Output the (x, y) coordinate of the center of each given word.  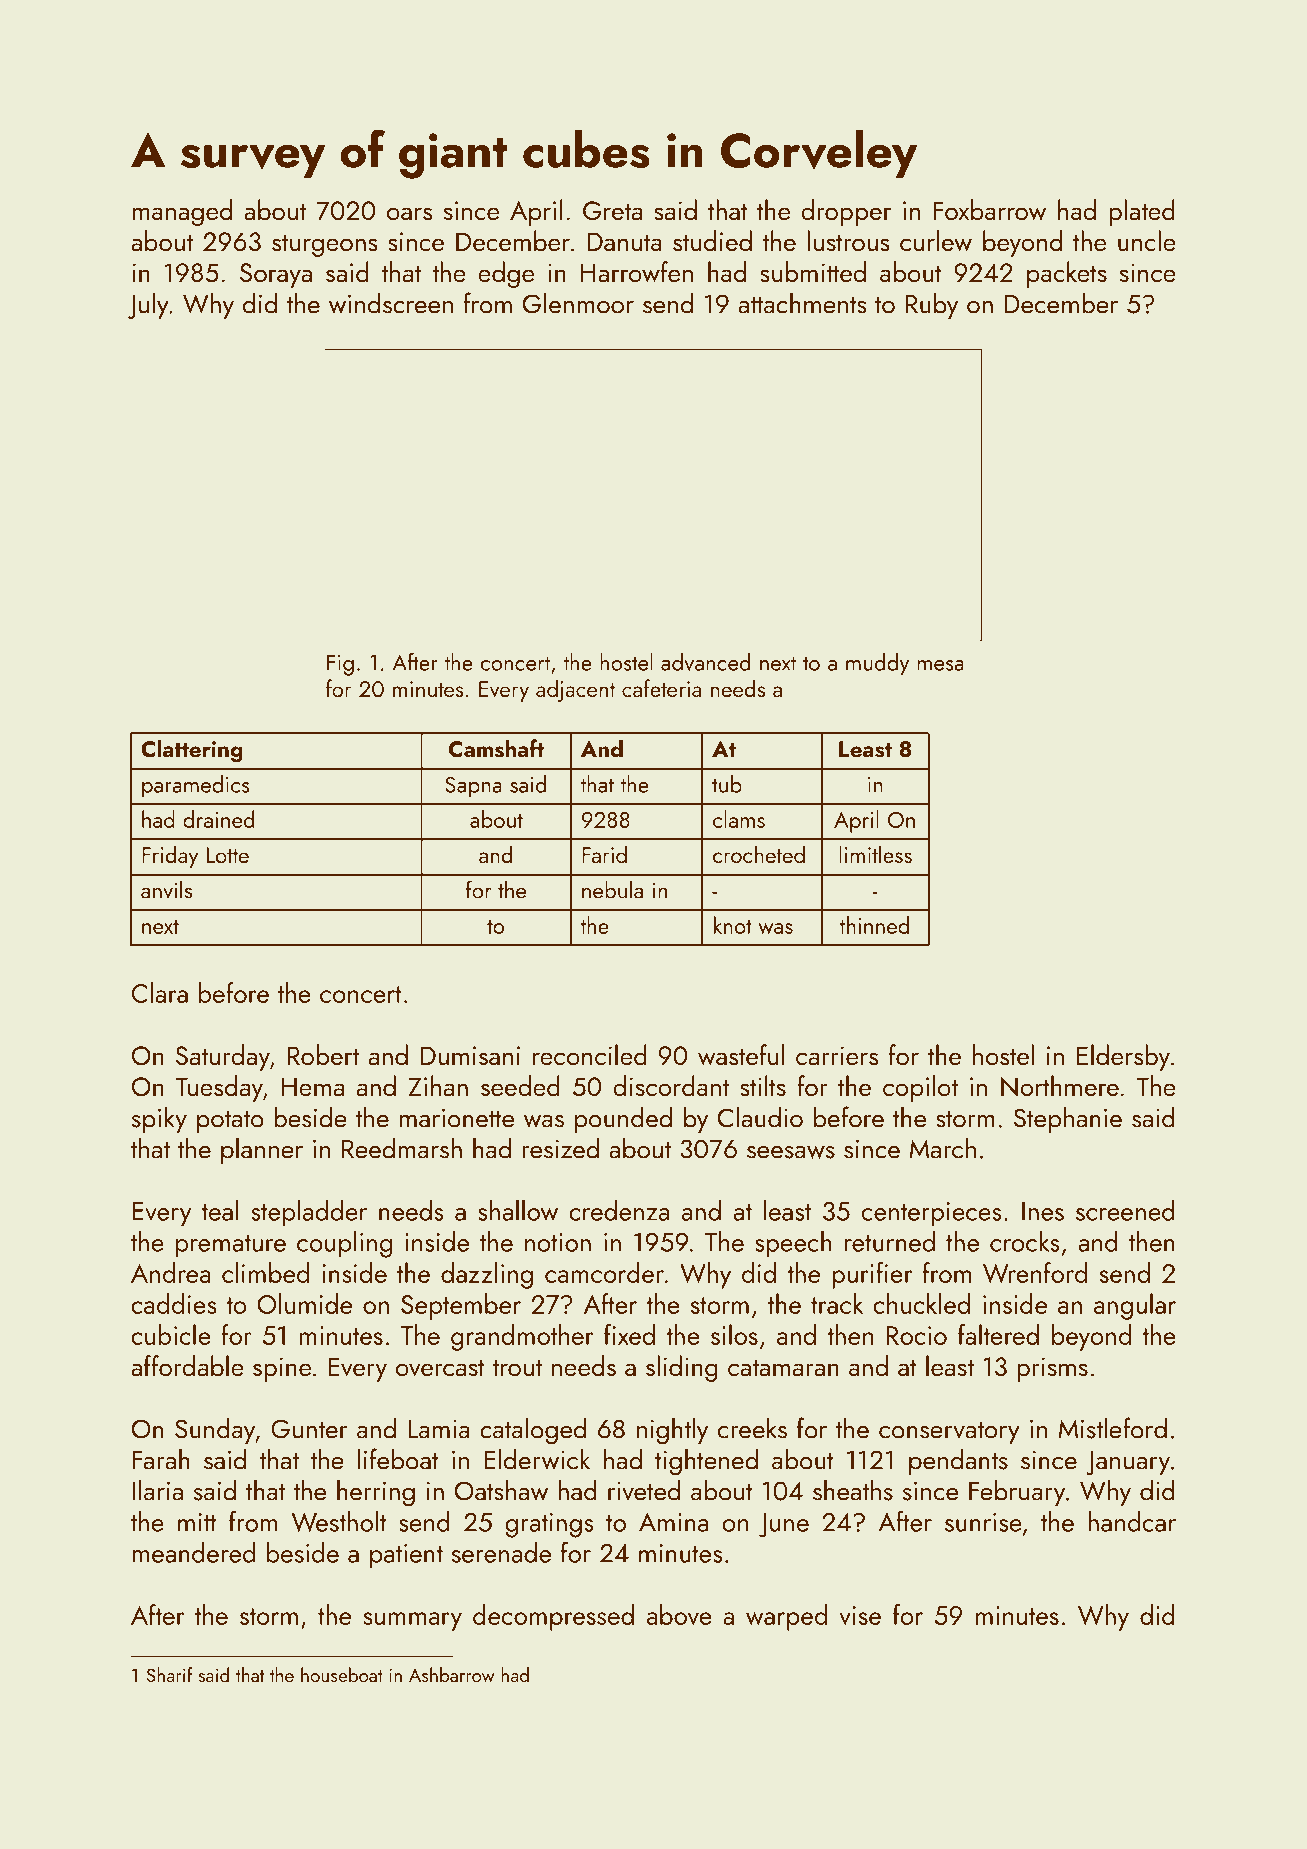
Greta (612, 210)
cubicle (171, 1334)
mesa (940, 665)
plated (1142, 212)
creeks (752, 1428)
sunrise (983, 1522)
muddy (877, 664)
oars (409, 213)
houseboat (342, 1674)
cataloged (533, 1431)
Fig (340, 665)
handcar (1132, 1521)
